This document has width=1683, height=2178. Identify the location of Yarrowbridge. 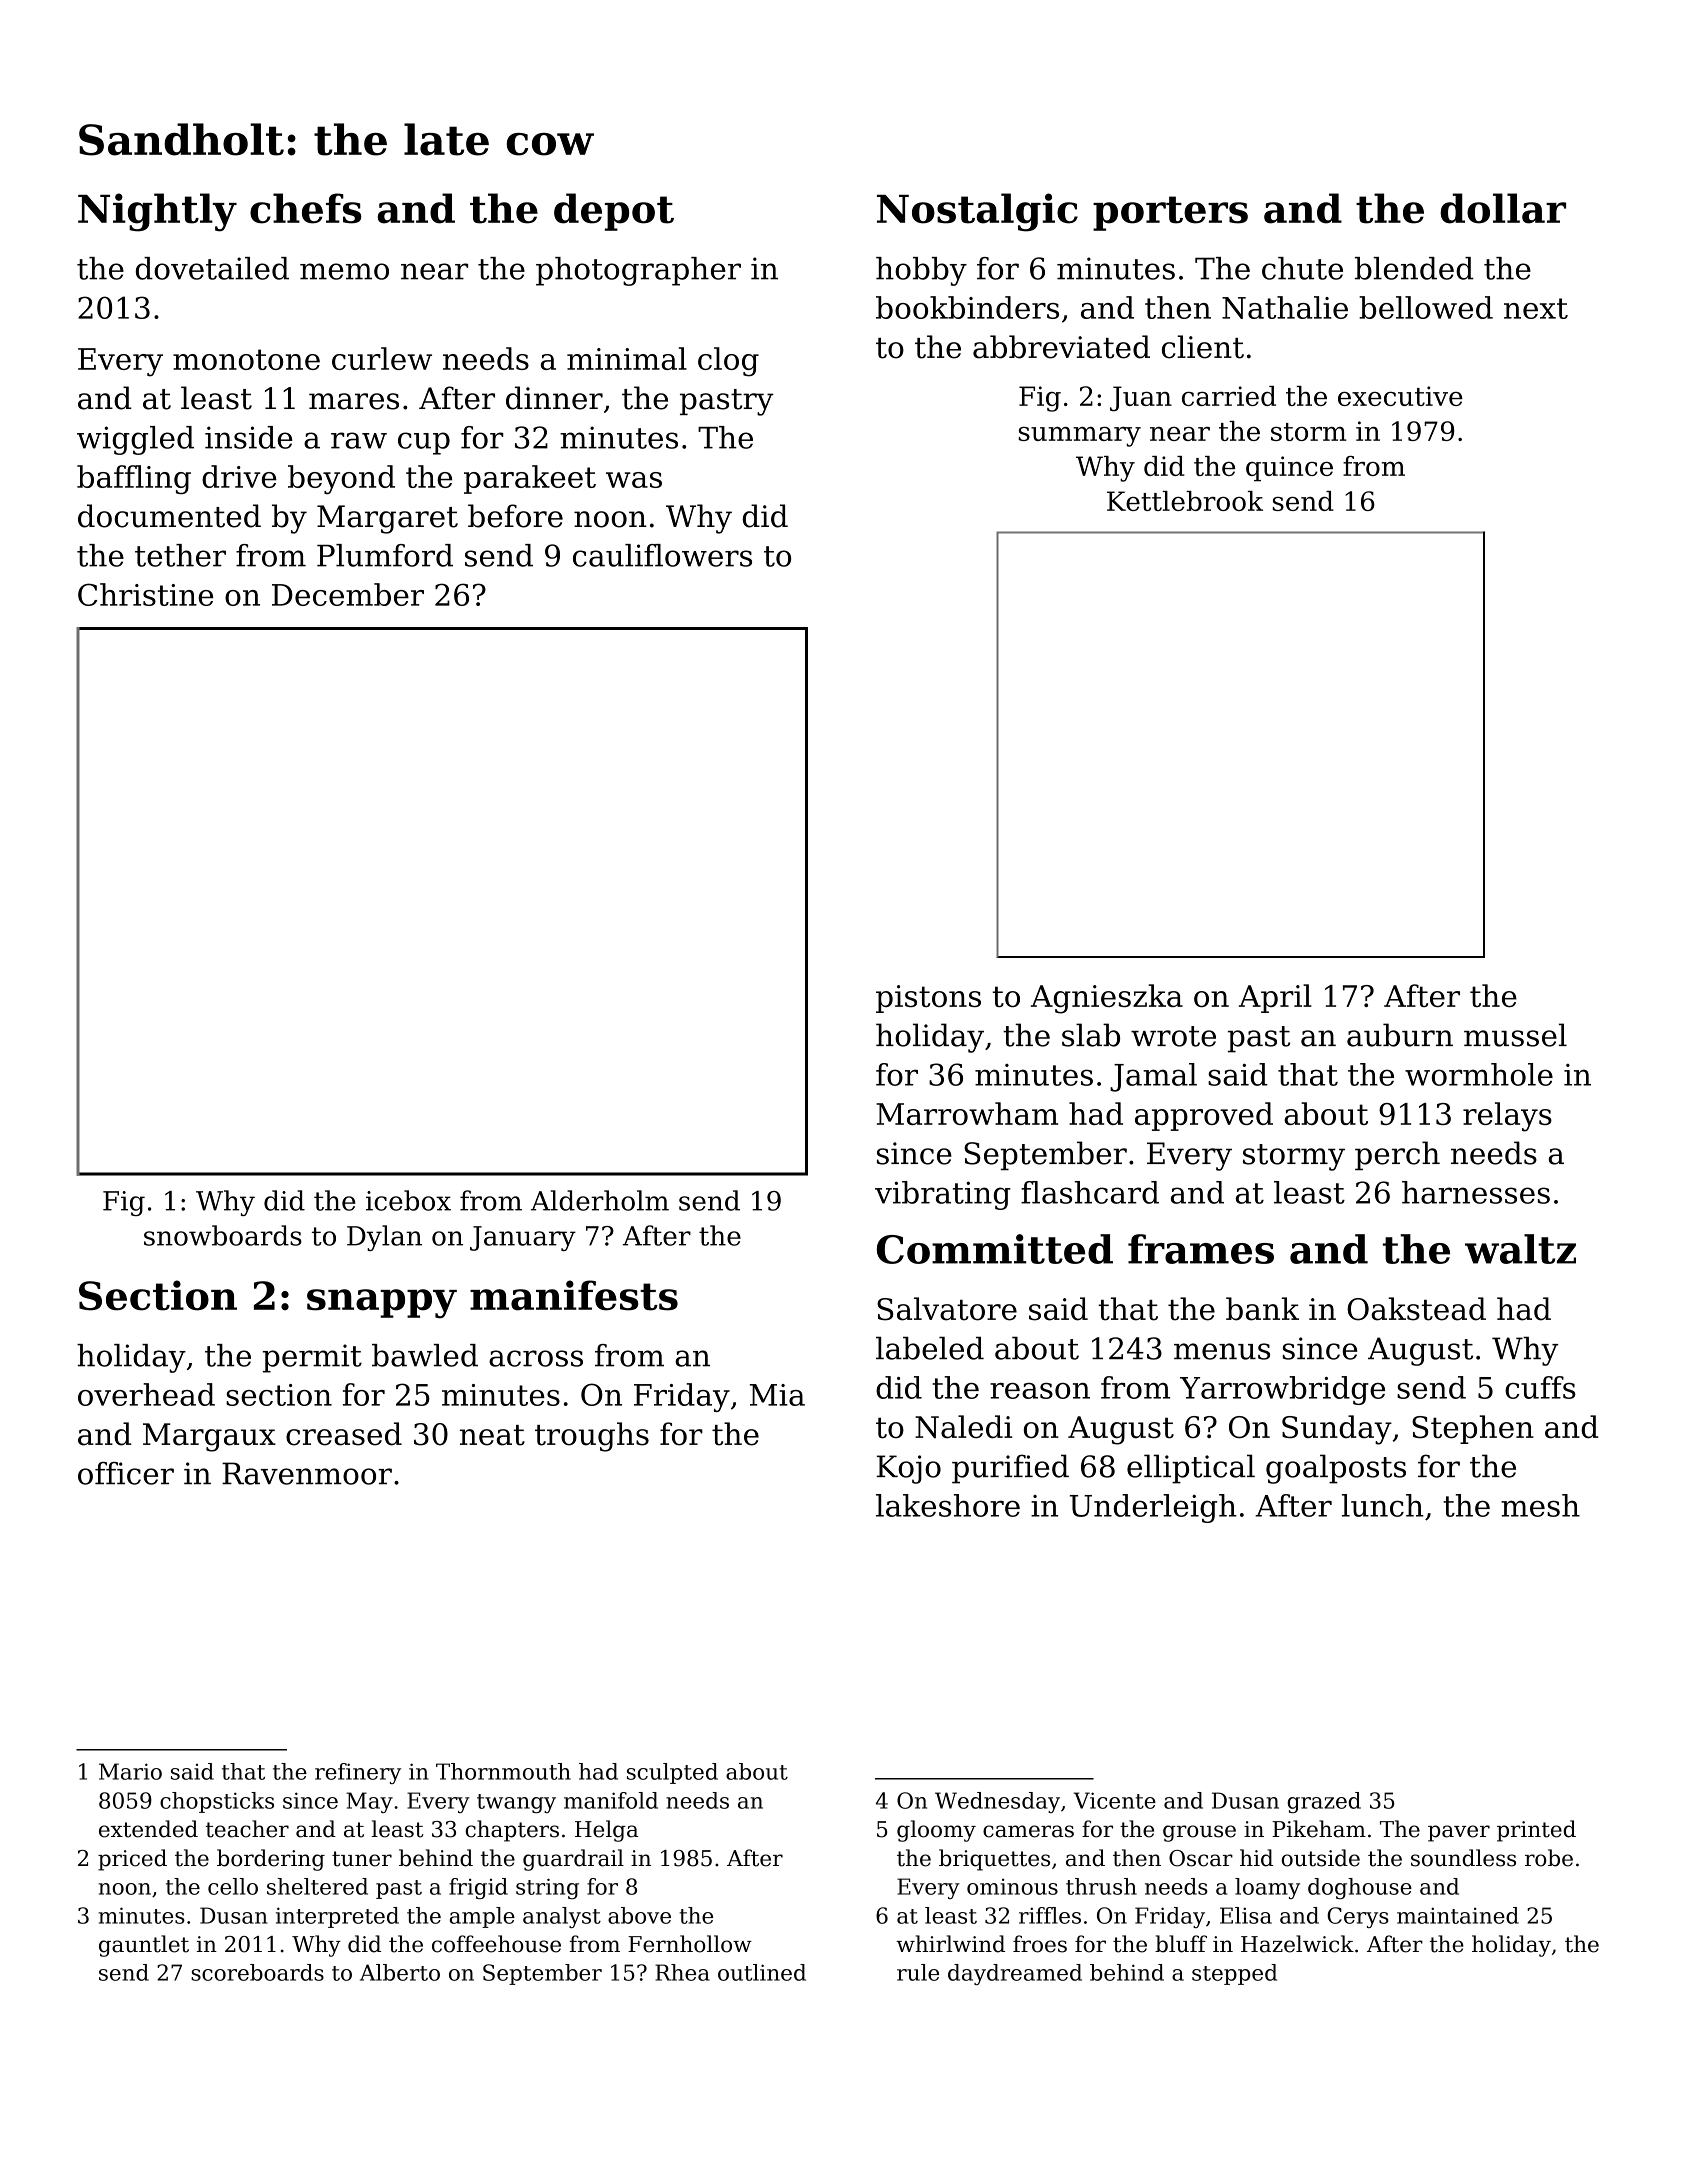
(1282, 1390).
